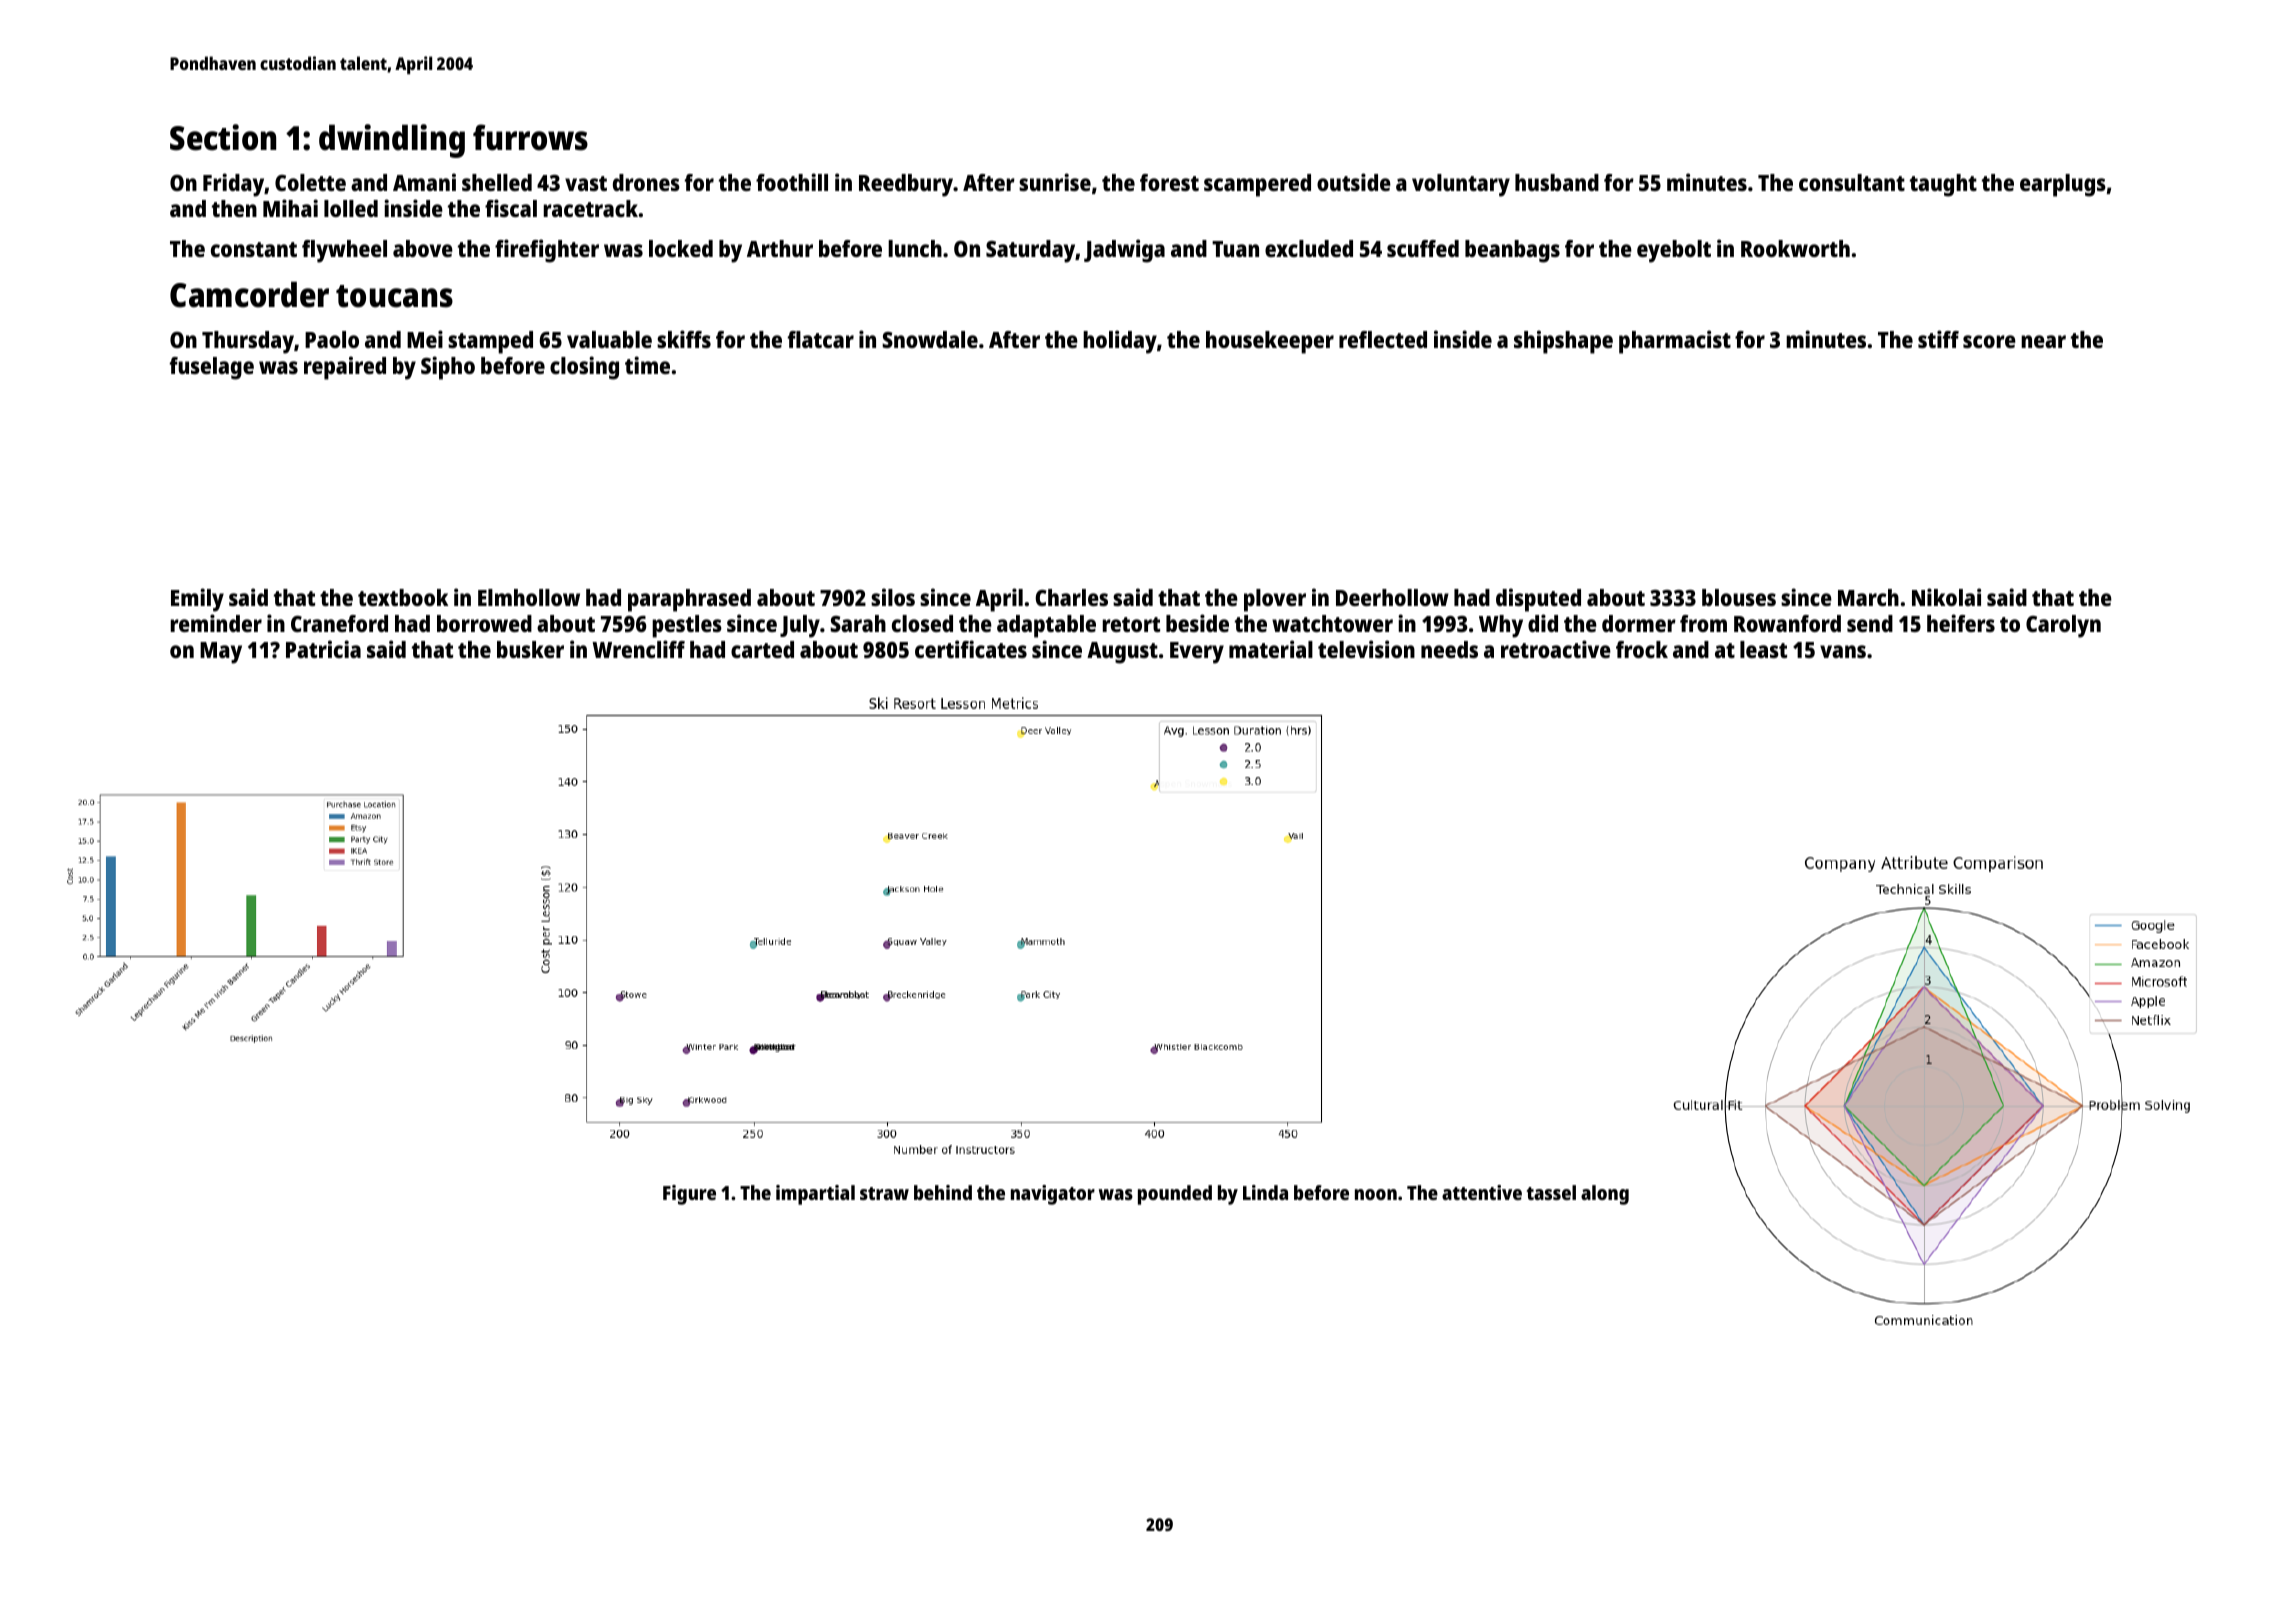 The height and width of the screenshot is (1620, 2292). I want to click on behind, so click(943, 1192).
